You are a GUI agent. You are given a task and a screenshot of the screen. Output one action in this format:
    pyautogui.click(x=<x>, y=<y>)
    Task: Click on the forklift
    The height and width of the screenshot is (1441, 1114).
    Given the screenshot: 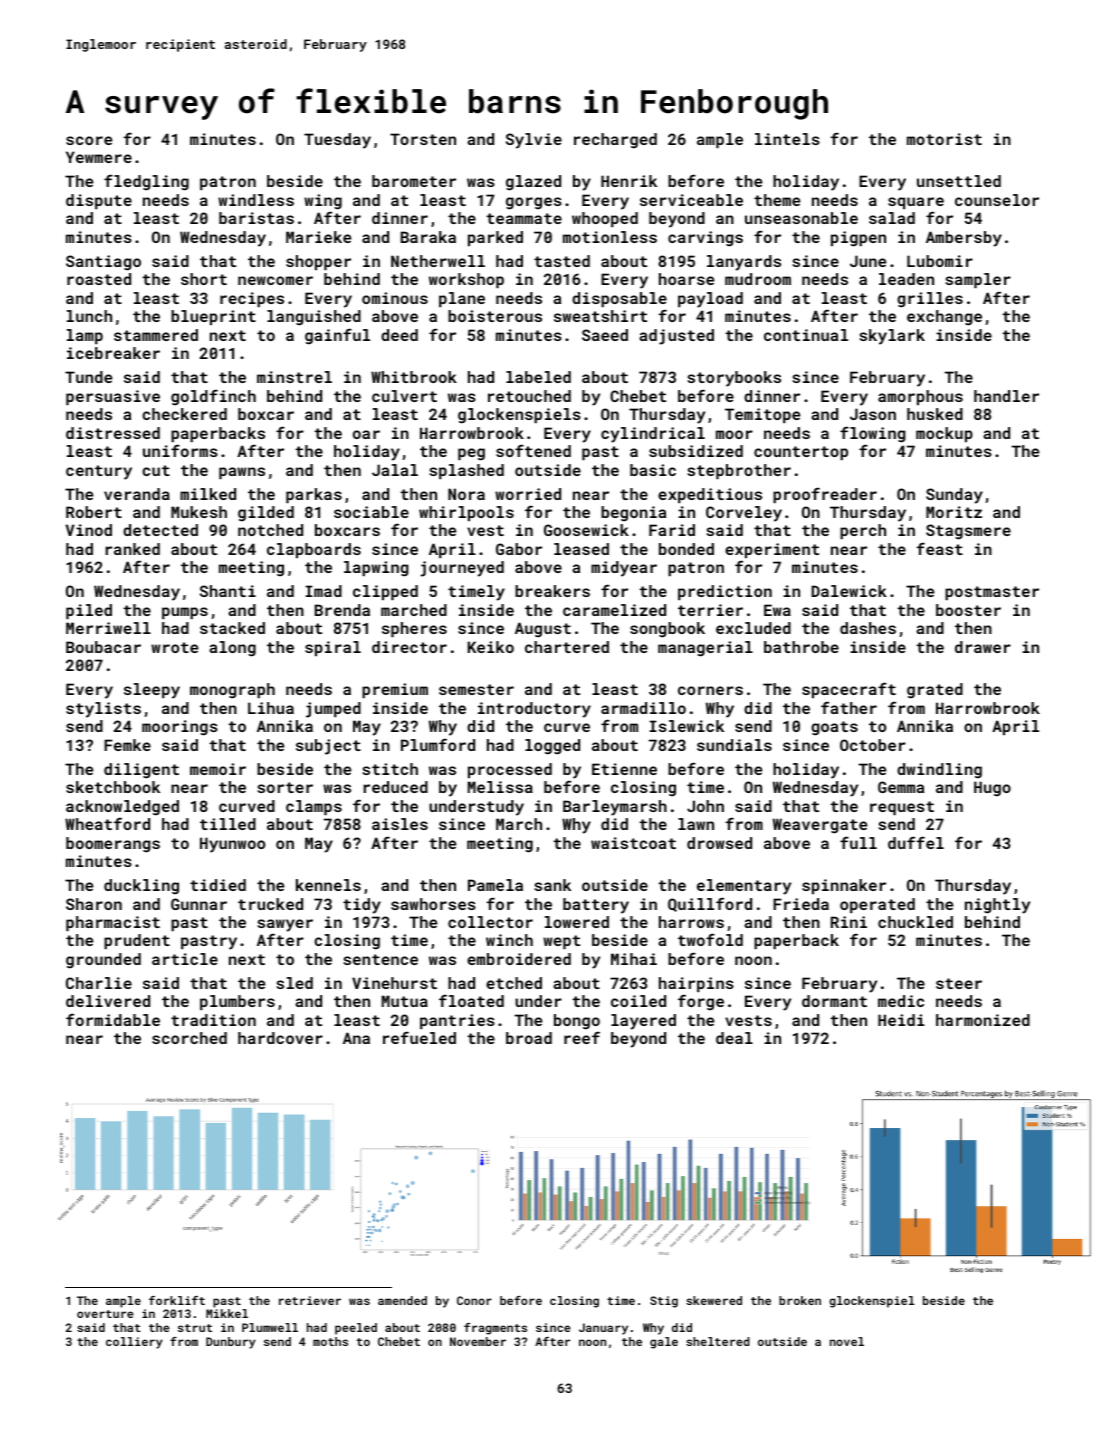 What is the action you would take?
    pyautogui.click(x=177, y=1300)
